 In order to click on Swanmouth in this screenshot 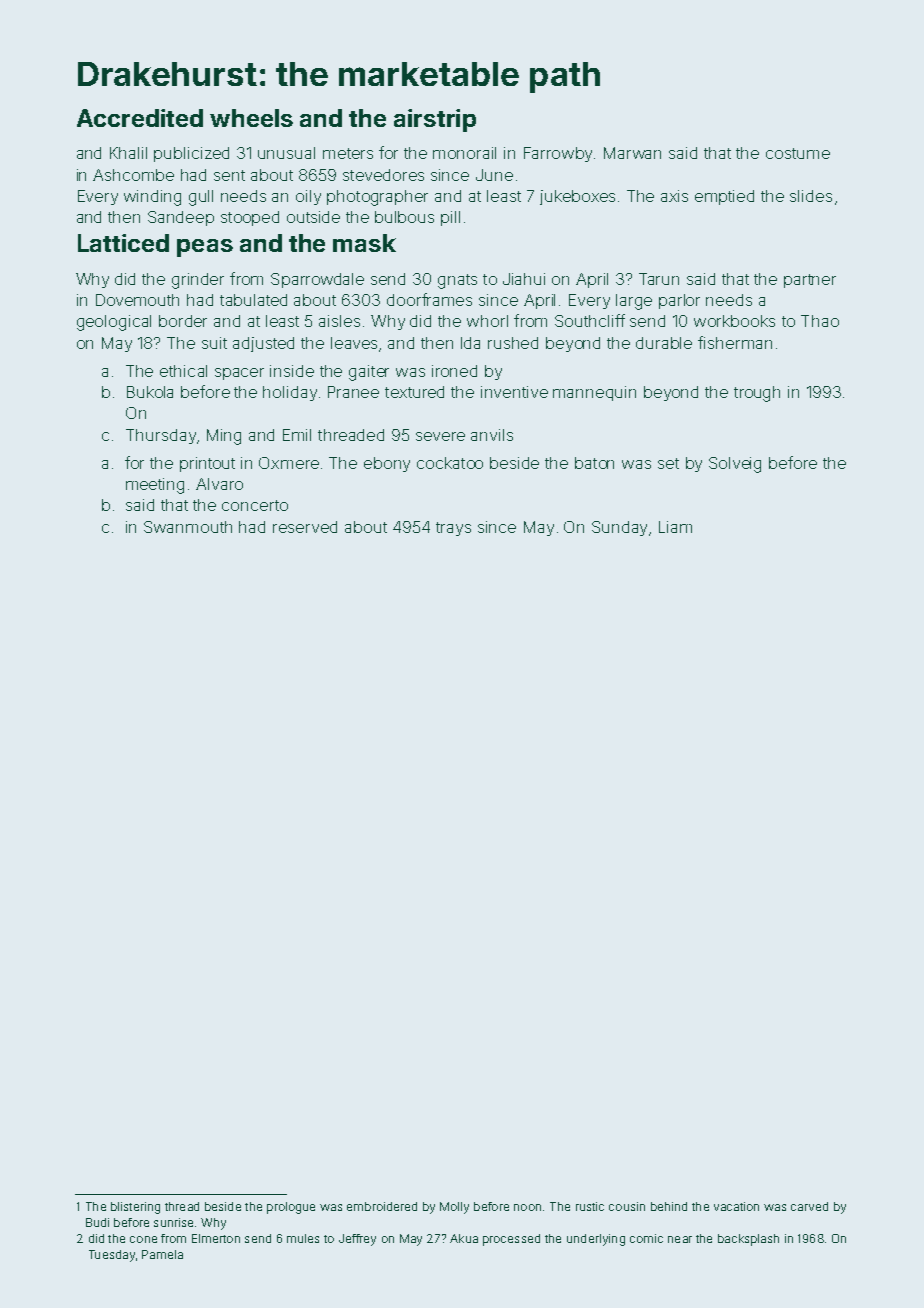, I will do `click(188, 527)`.
